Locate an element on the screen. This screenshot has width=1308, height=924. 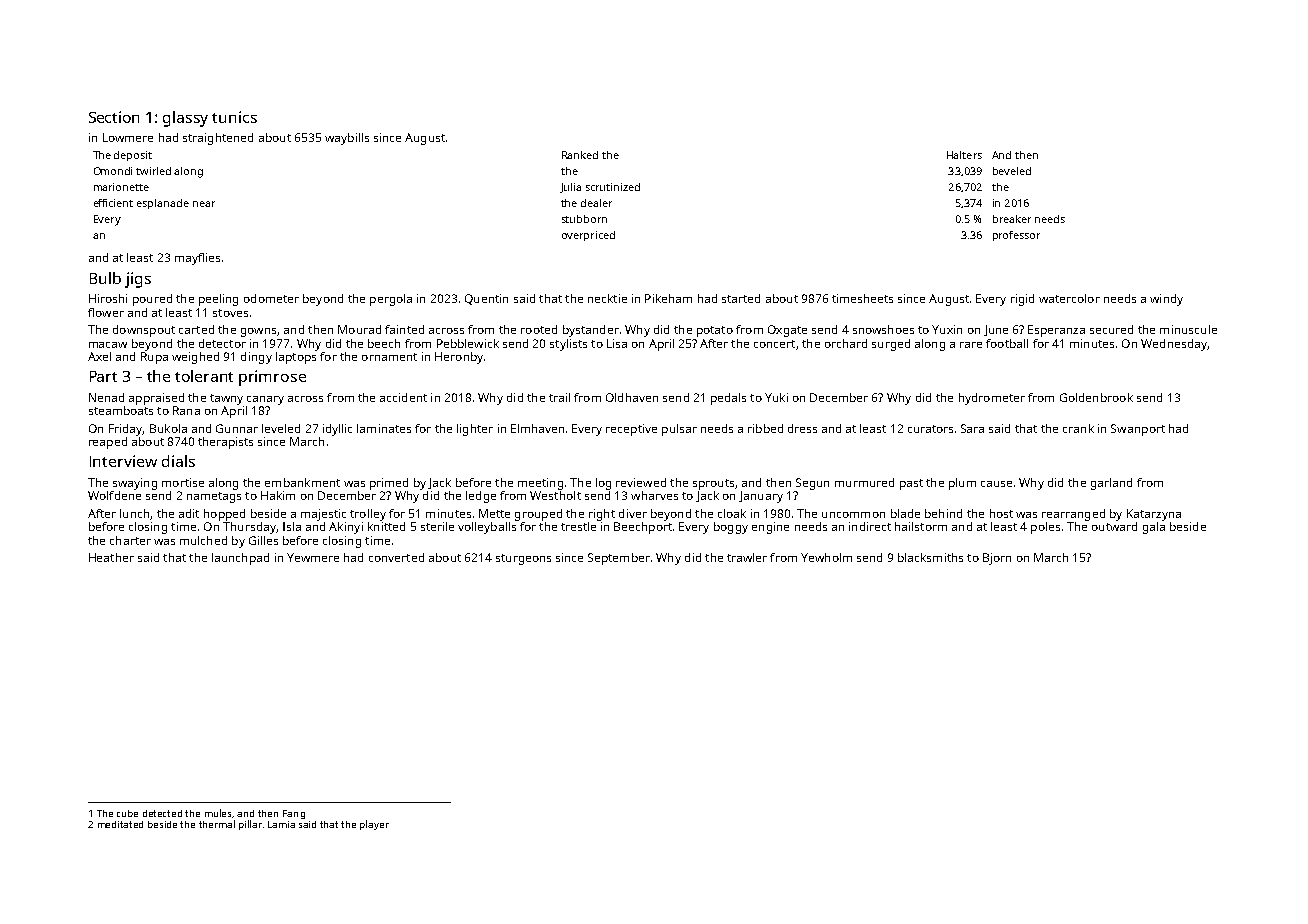
Ranked is located at coordinates (580, 155).
